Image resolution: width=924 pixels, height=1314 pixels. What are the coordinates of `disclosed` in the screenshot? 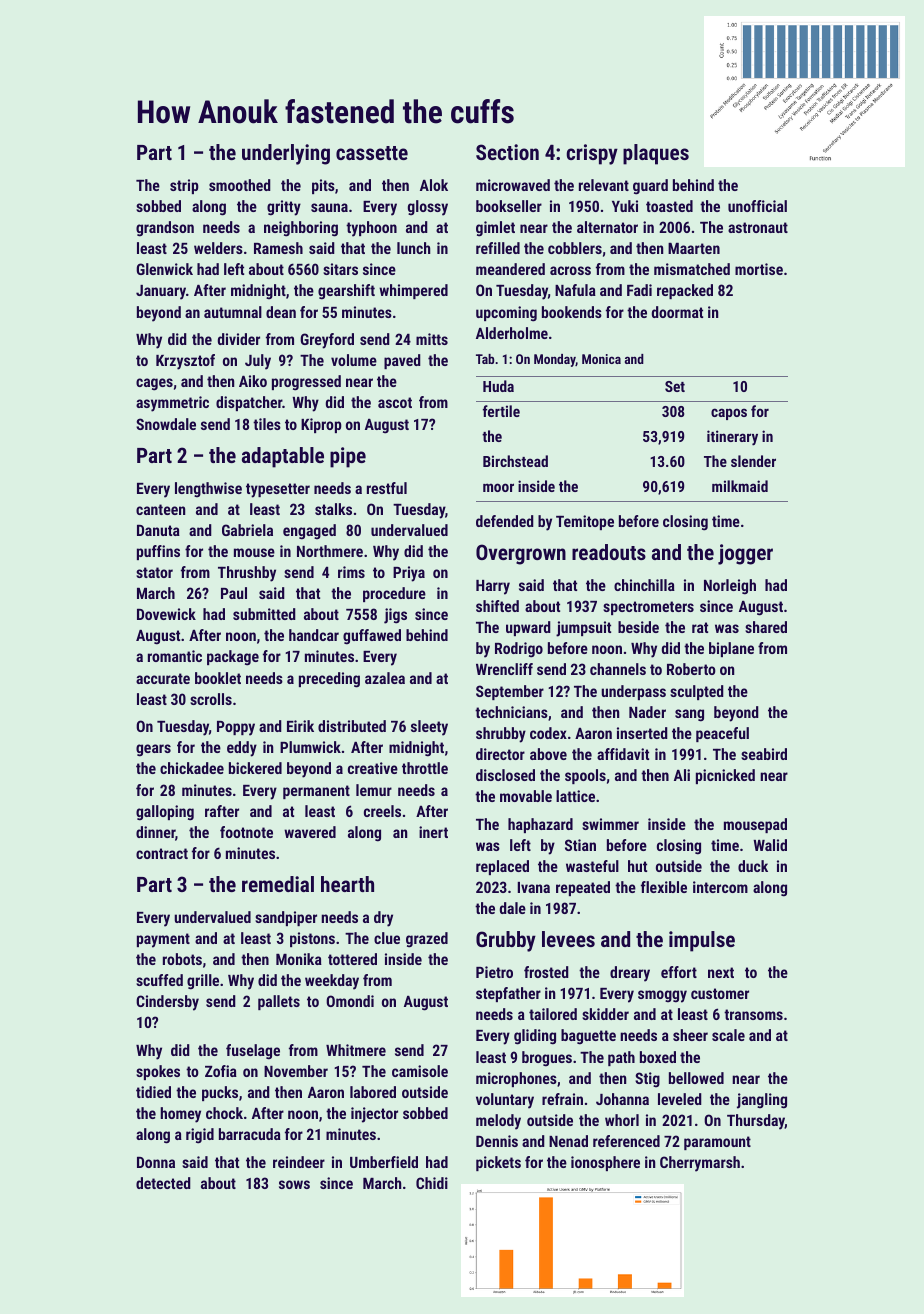 It's located at (505, 775).
